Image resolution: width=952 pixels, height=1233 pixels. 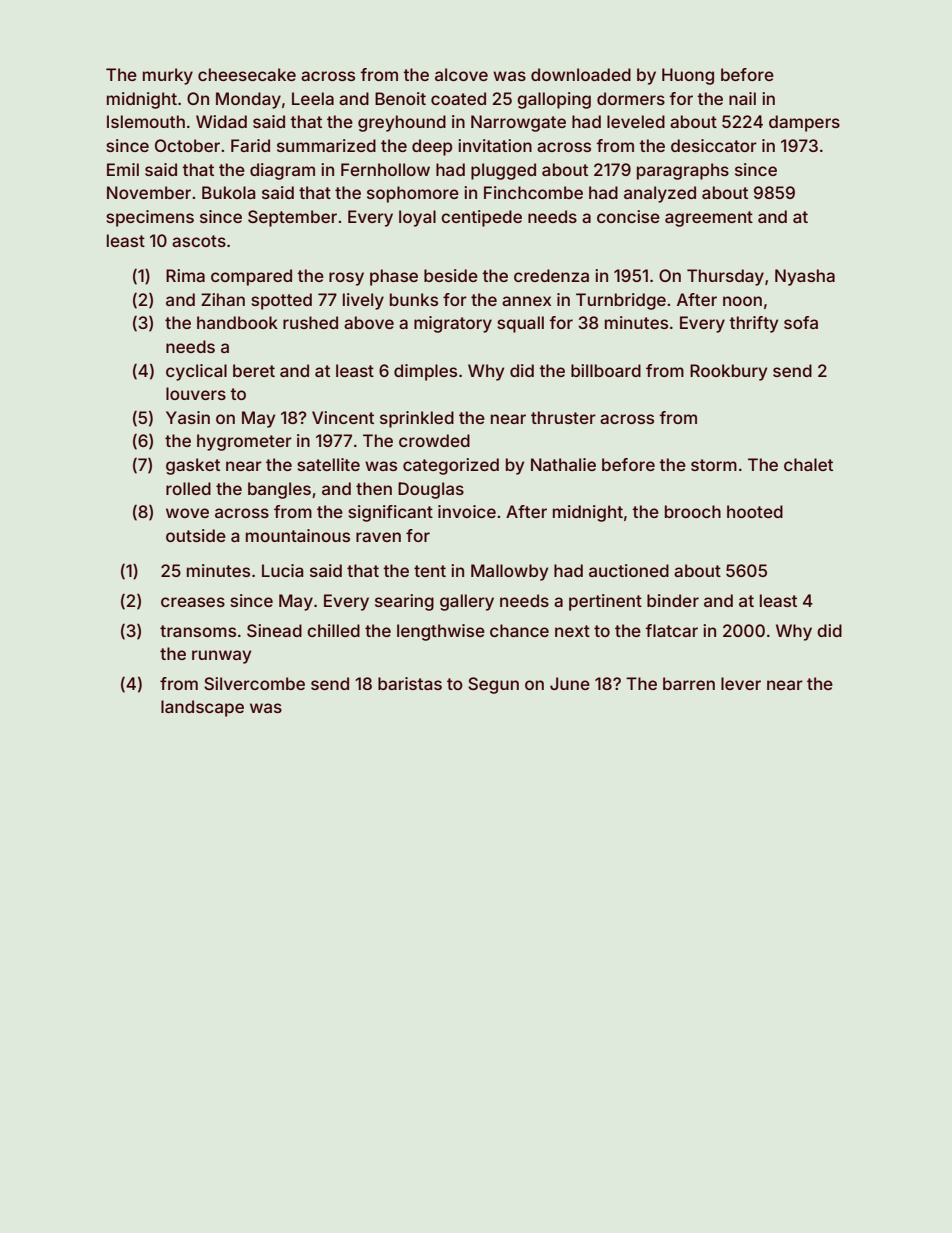 I want to click on Emil, so click(x=123, y=169).
